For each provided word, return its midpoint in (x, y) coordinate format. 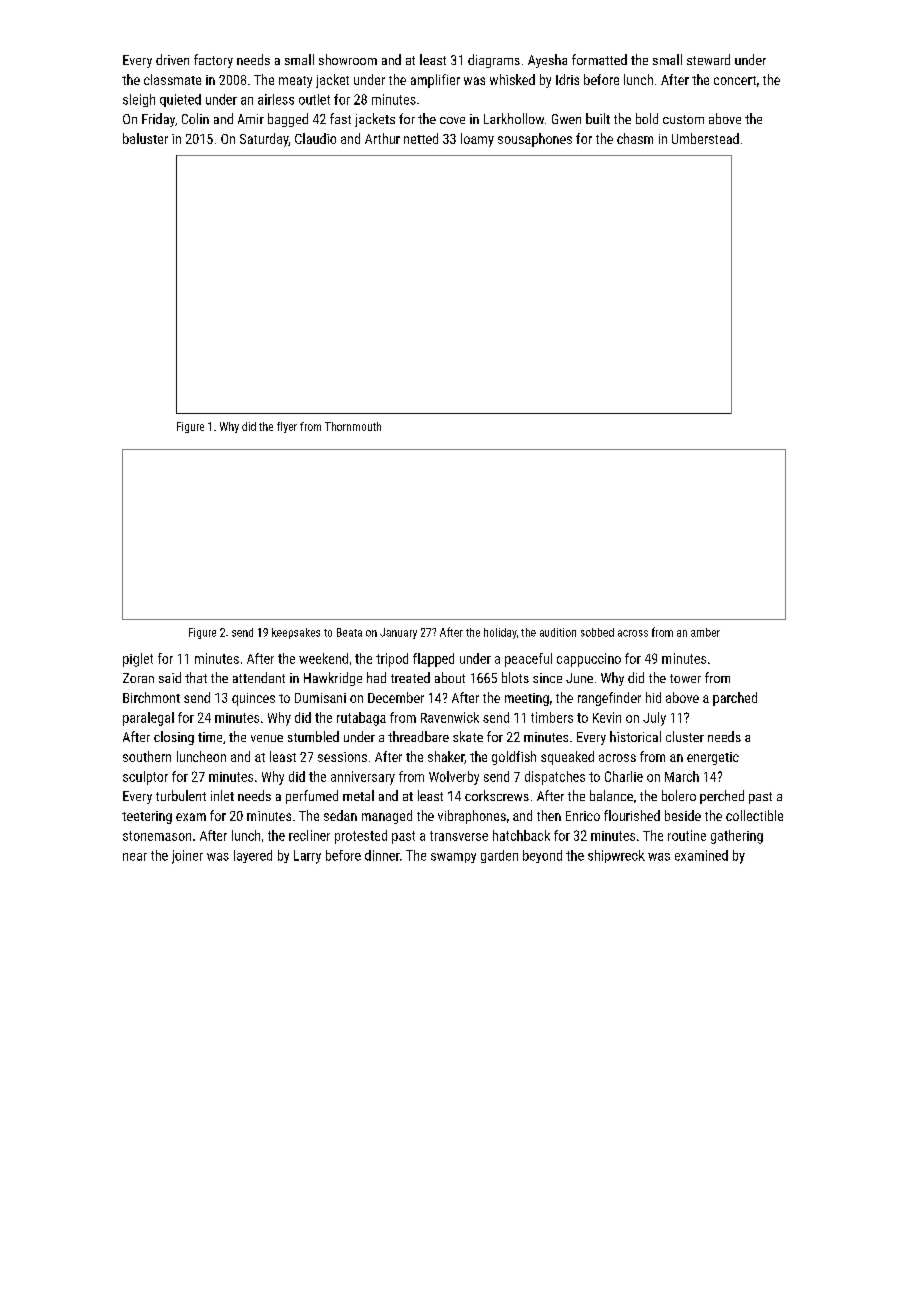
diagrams (494, 61)
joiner (187, 857)
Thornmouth (353, 426)
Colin (195, 118)
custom (683, 119)
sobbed (597, 632)
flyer (287, 427)
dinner (382, 855)
